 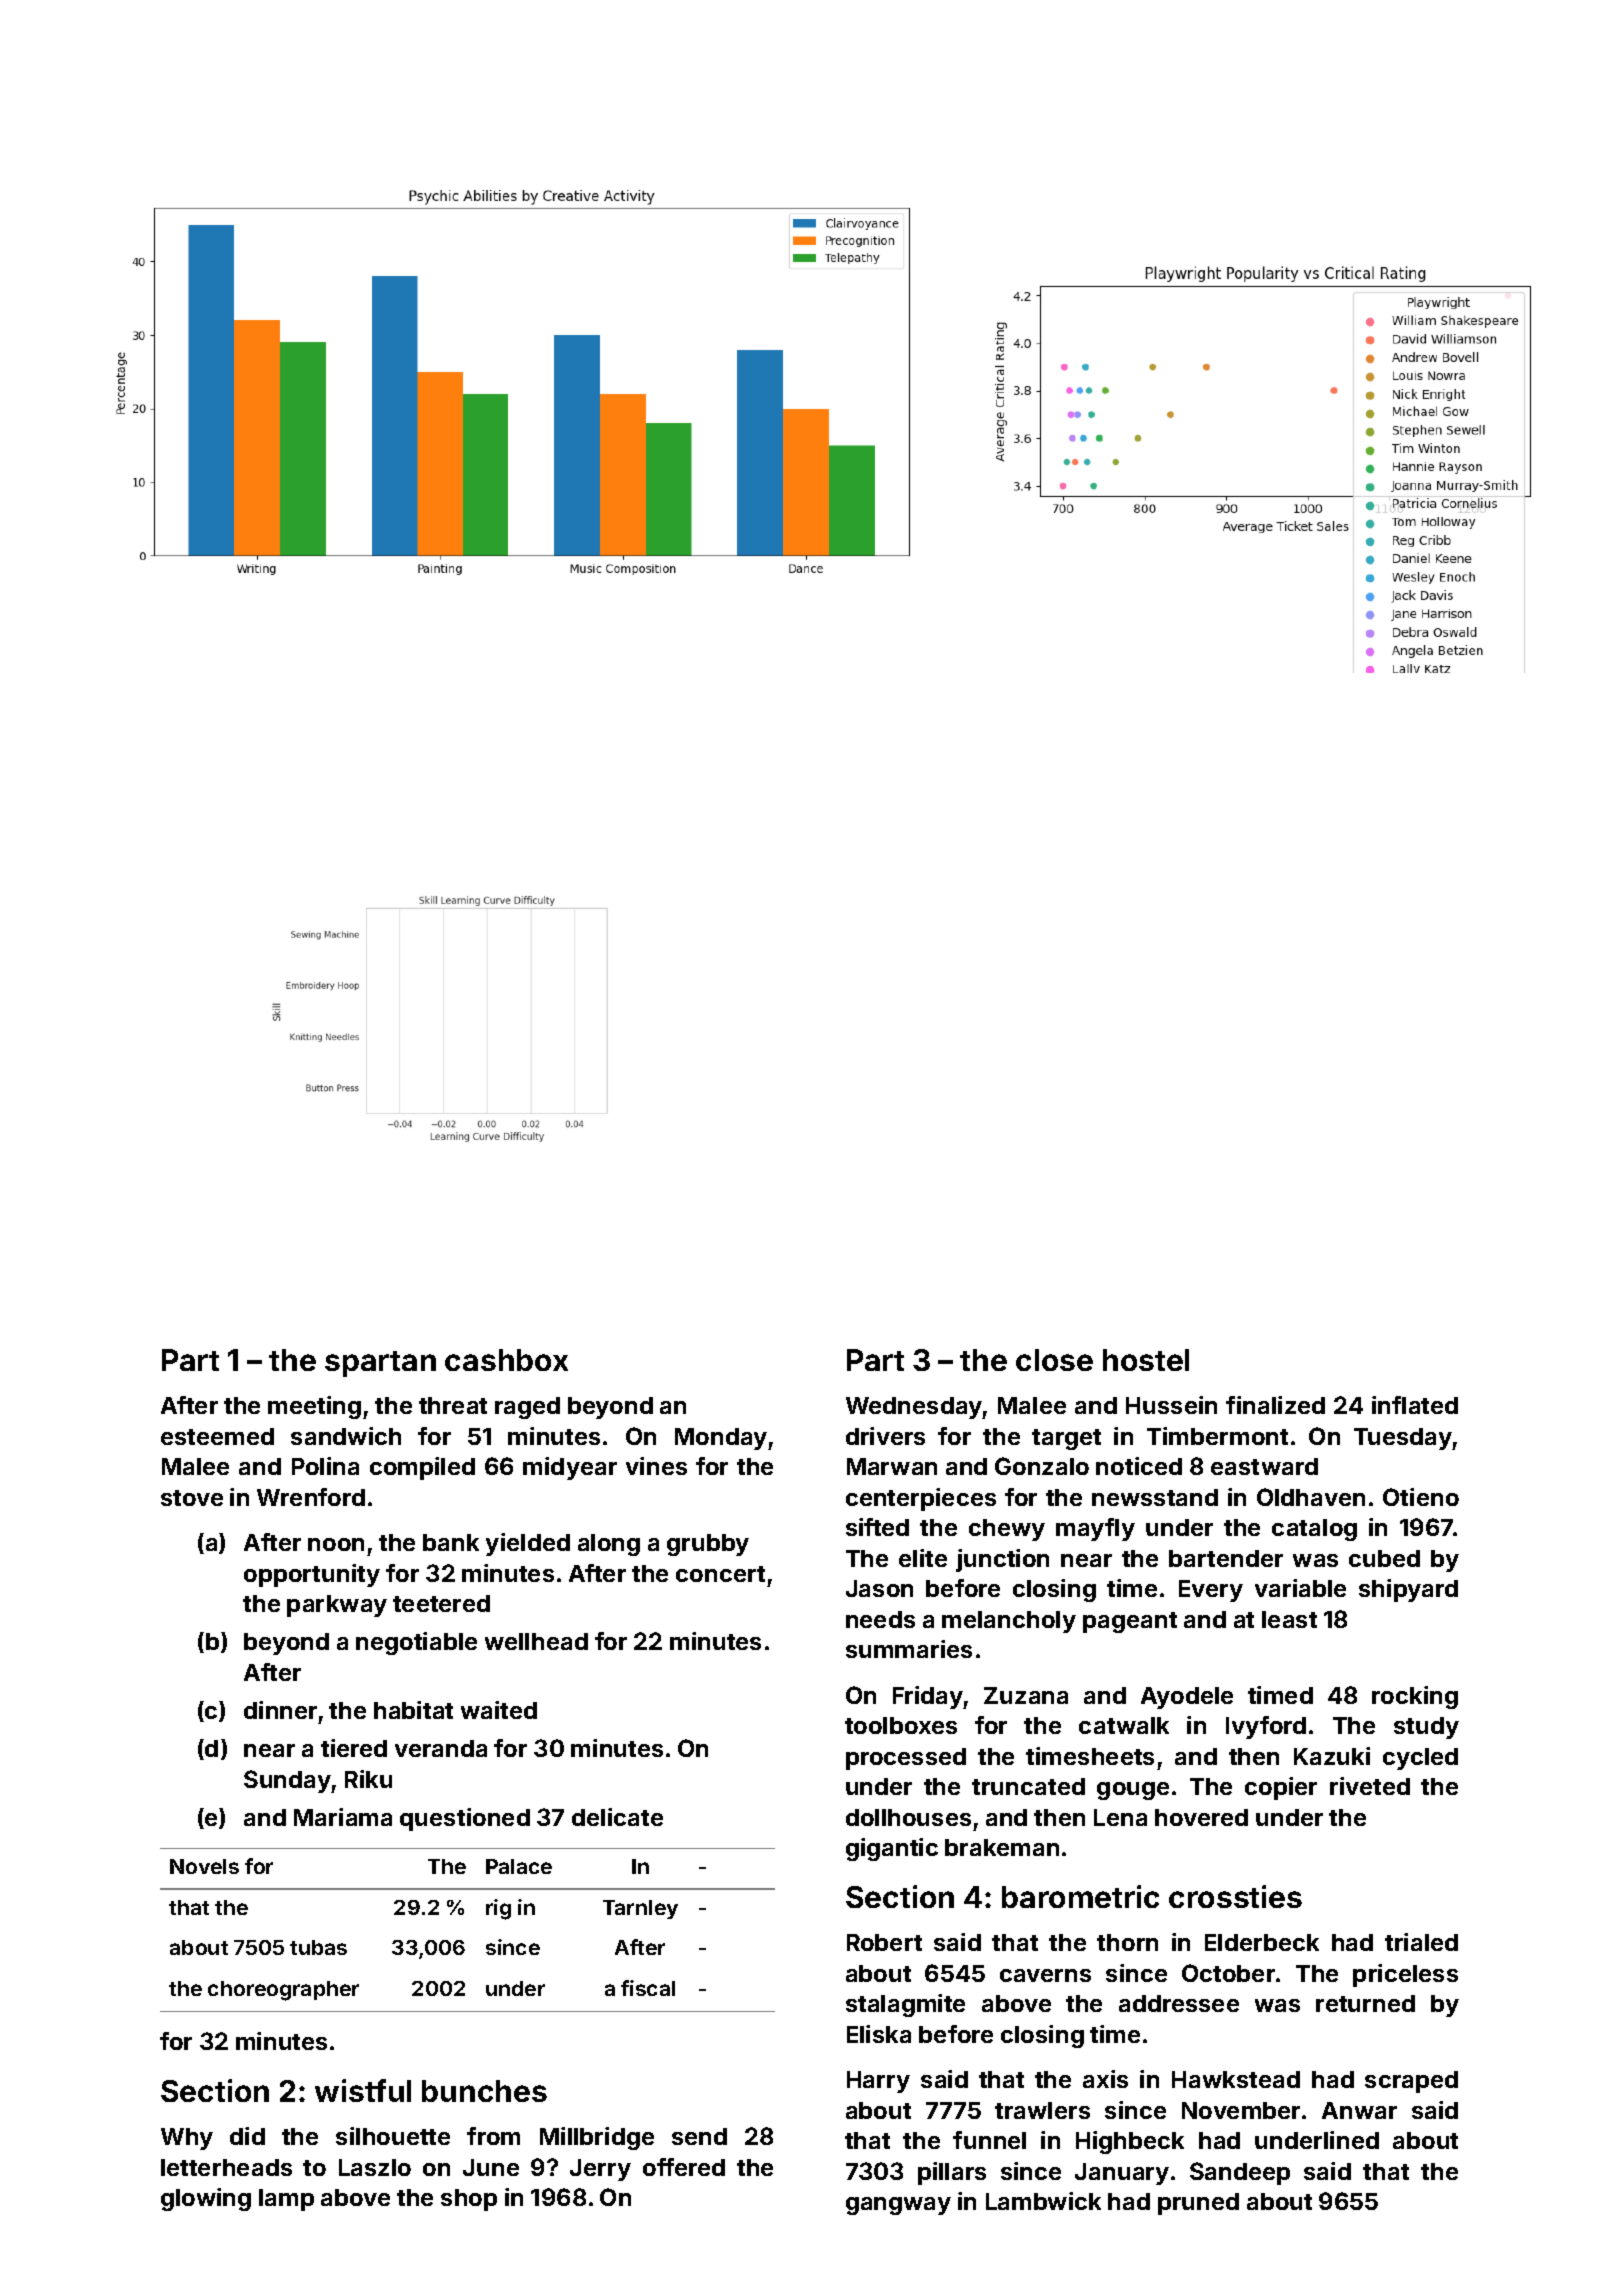 I want to click on Palace, so click(x=519, y=1866).
